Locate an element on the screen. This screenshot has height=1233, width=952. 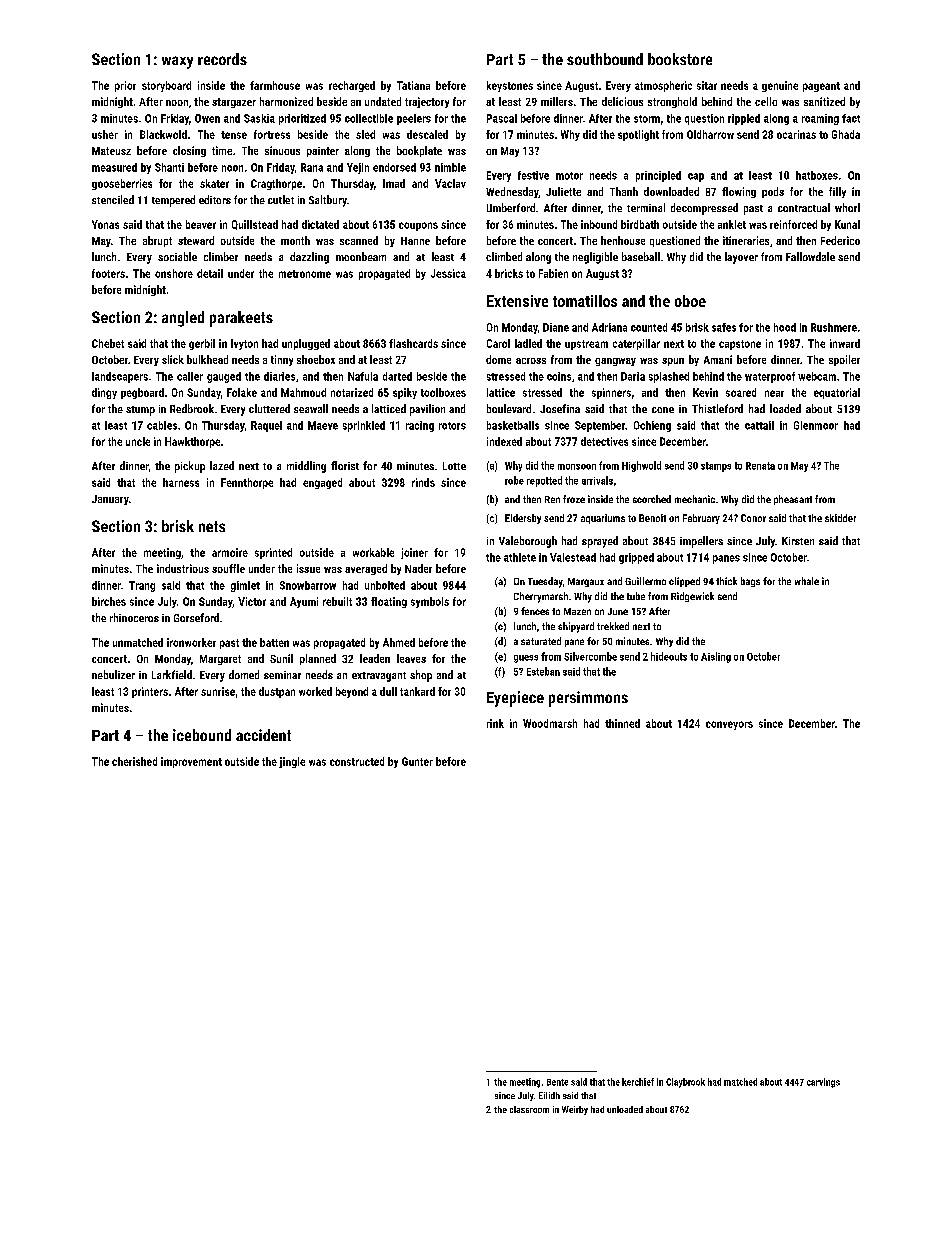
improvement is located at coordinates (191, 762).
